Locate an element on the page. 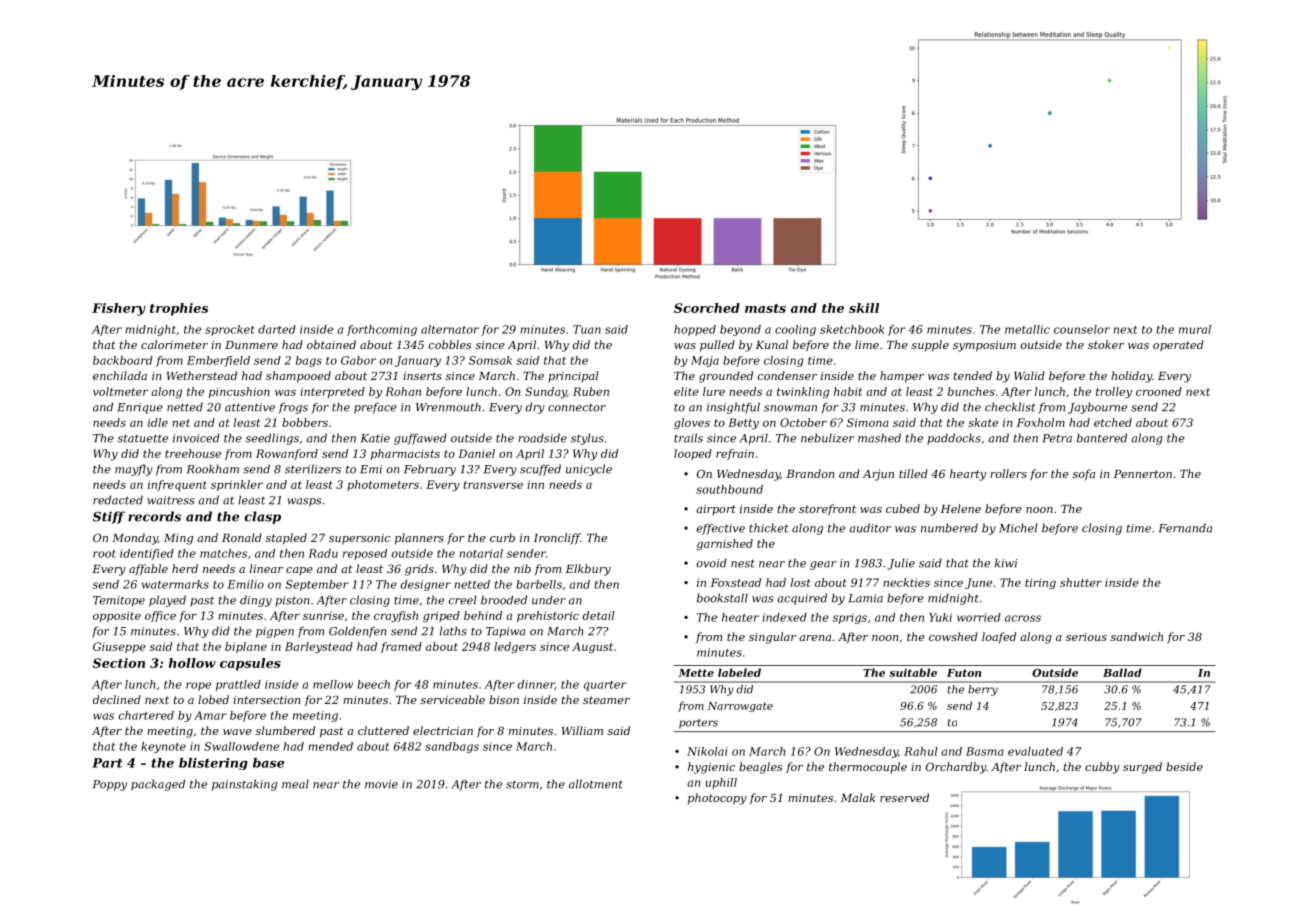 The width and height of the page is (1308, 924). skill is located at coordinates (864, 308).
